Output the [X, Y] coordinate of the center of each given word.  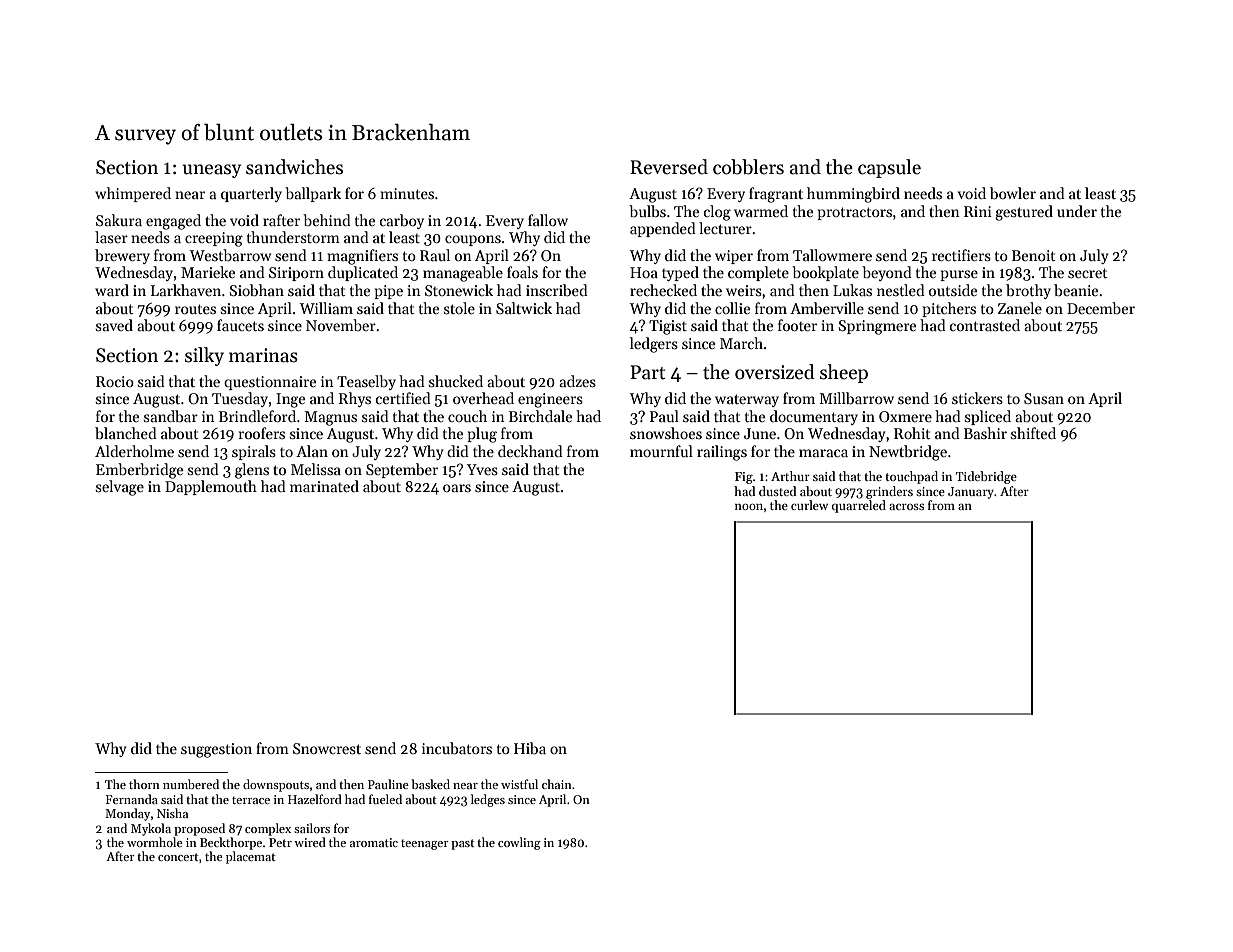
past [463, 844]
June [760, 433]
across [906, 506]
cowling [519, 843]
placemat [251, 857]
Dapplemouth [211, 487]
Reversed [669, 167]
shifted [1033, 433]
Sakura [119, 220]
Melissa [316, 469]
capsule [889, 168]
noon [749, 507]
